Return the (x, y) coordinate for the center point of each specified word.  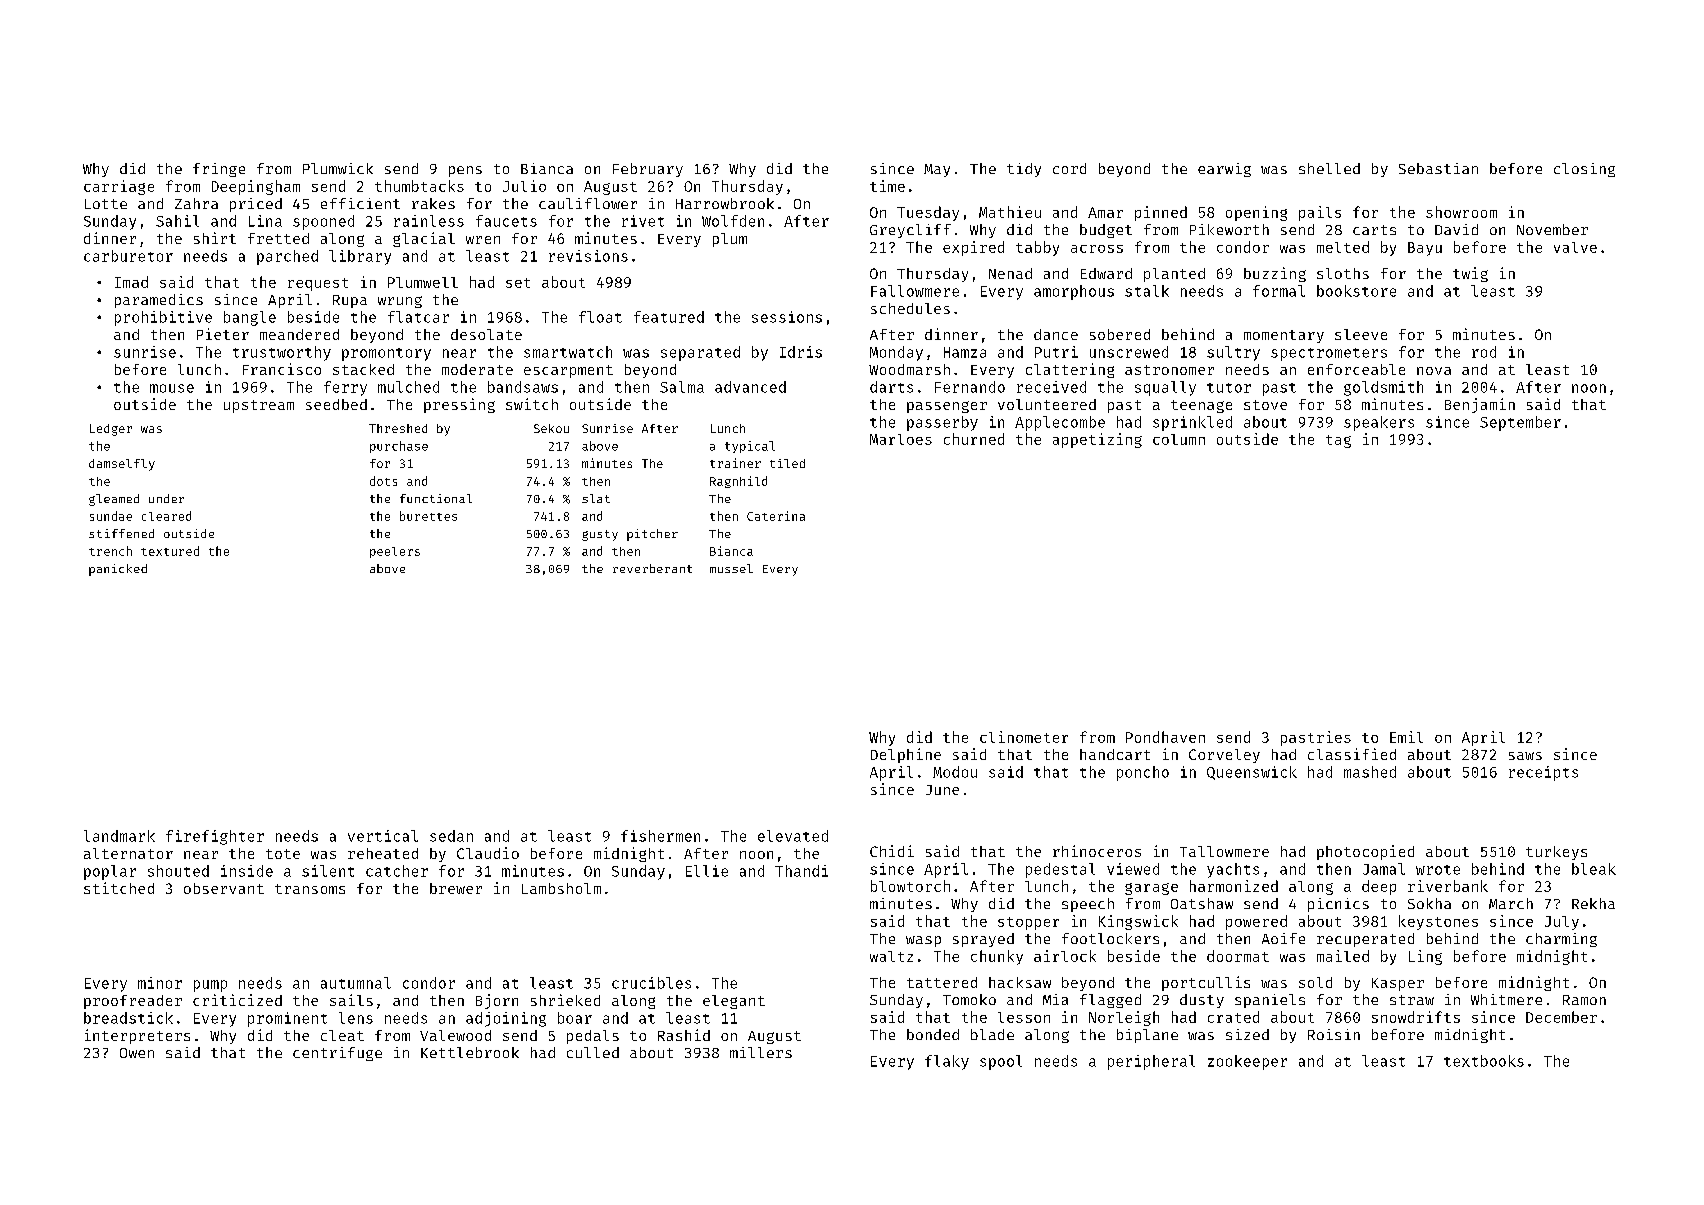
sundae (111, 516)
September (1520, 423)
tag (1338, 441)
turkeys (1556, 853)
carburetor (128, 256)
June (942, 790)
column (1179, 439)
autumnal (356, 983)
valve (1575, 247)
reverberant (652, 568)
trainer (735, 463)
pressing (459, 405)
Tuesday (928, 213)
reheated (383, 853)
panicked (118, 570)
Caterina (776, 516)
